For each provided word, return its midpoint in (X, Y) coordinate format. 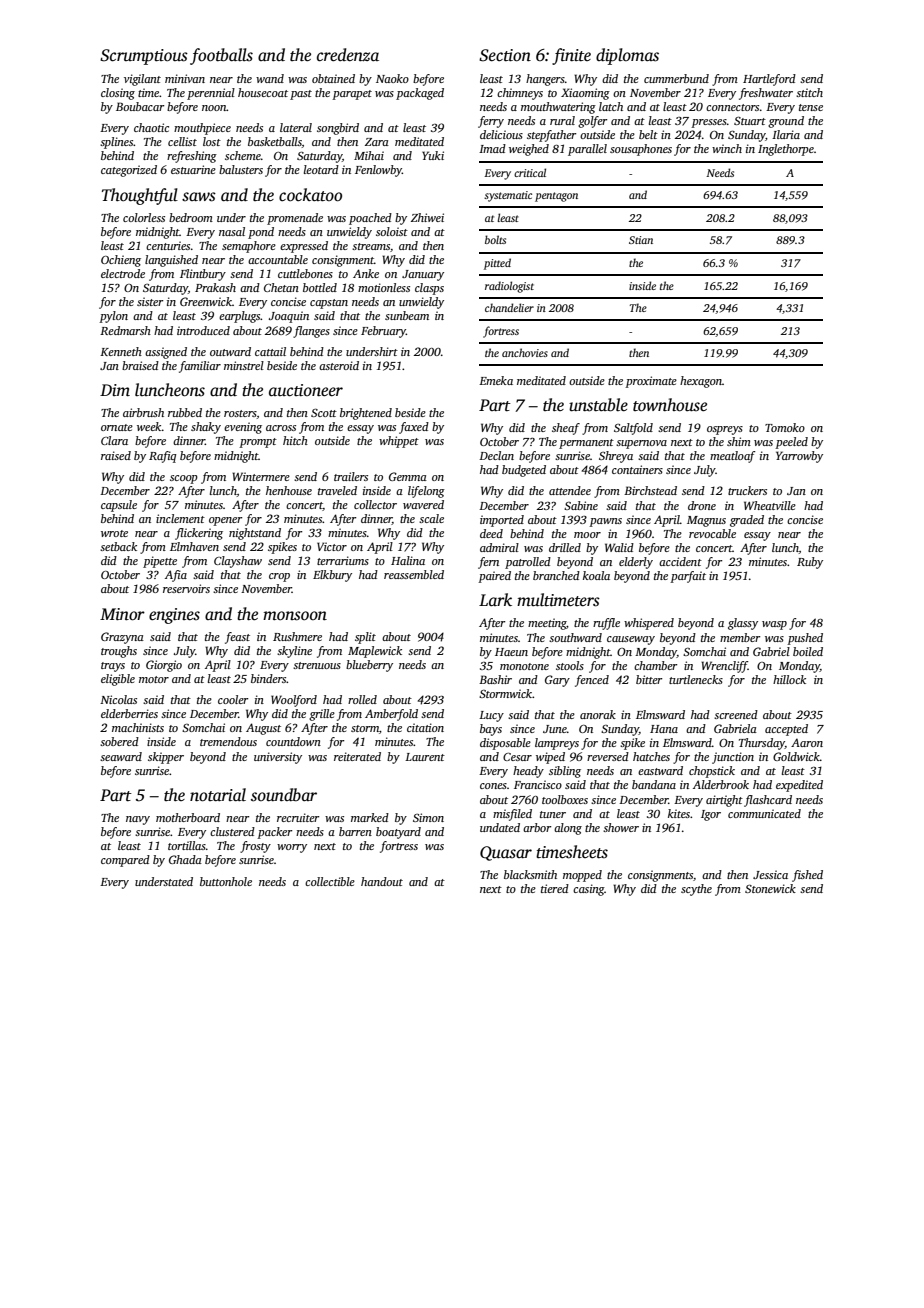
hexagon (701, 382)
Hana (664, 729)
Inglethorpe (786, 150)
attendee (570, 490)
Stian (641, 240)
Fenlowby (378, 171)
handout (382, 881)
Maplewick (375, 652)
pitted (497, 264)
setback (118, 546)
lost (212, 141)
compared (125, 861)
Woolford (294, 701)
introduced (203, 330)
